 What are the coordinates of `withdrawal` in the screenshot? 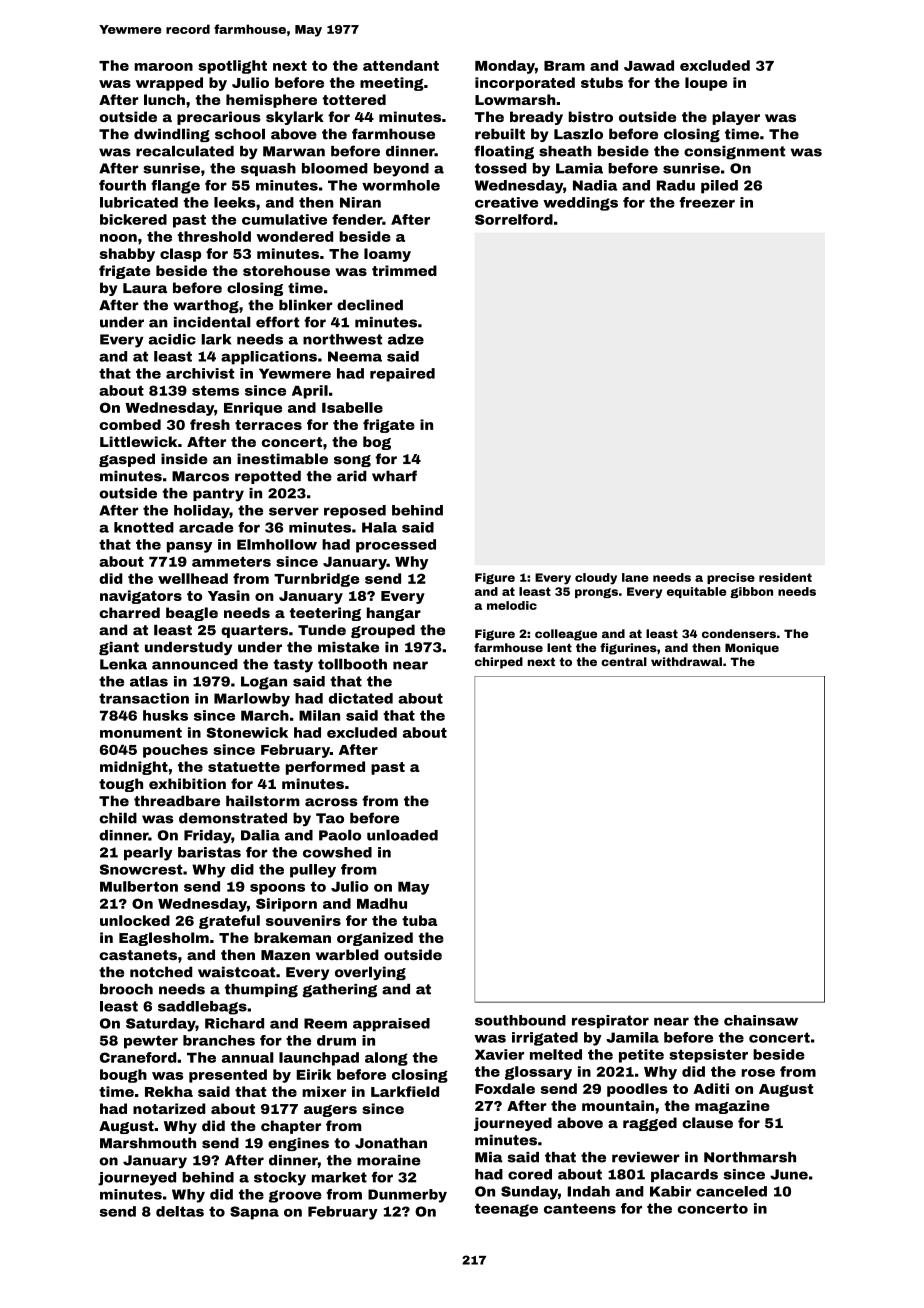 It's located at (686, 661).
